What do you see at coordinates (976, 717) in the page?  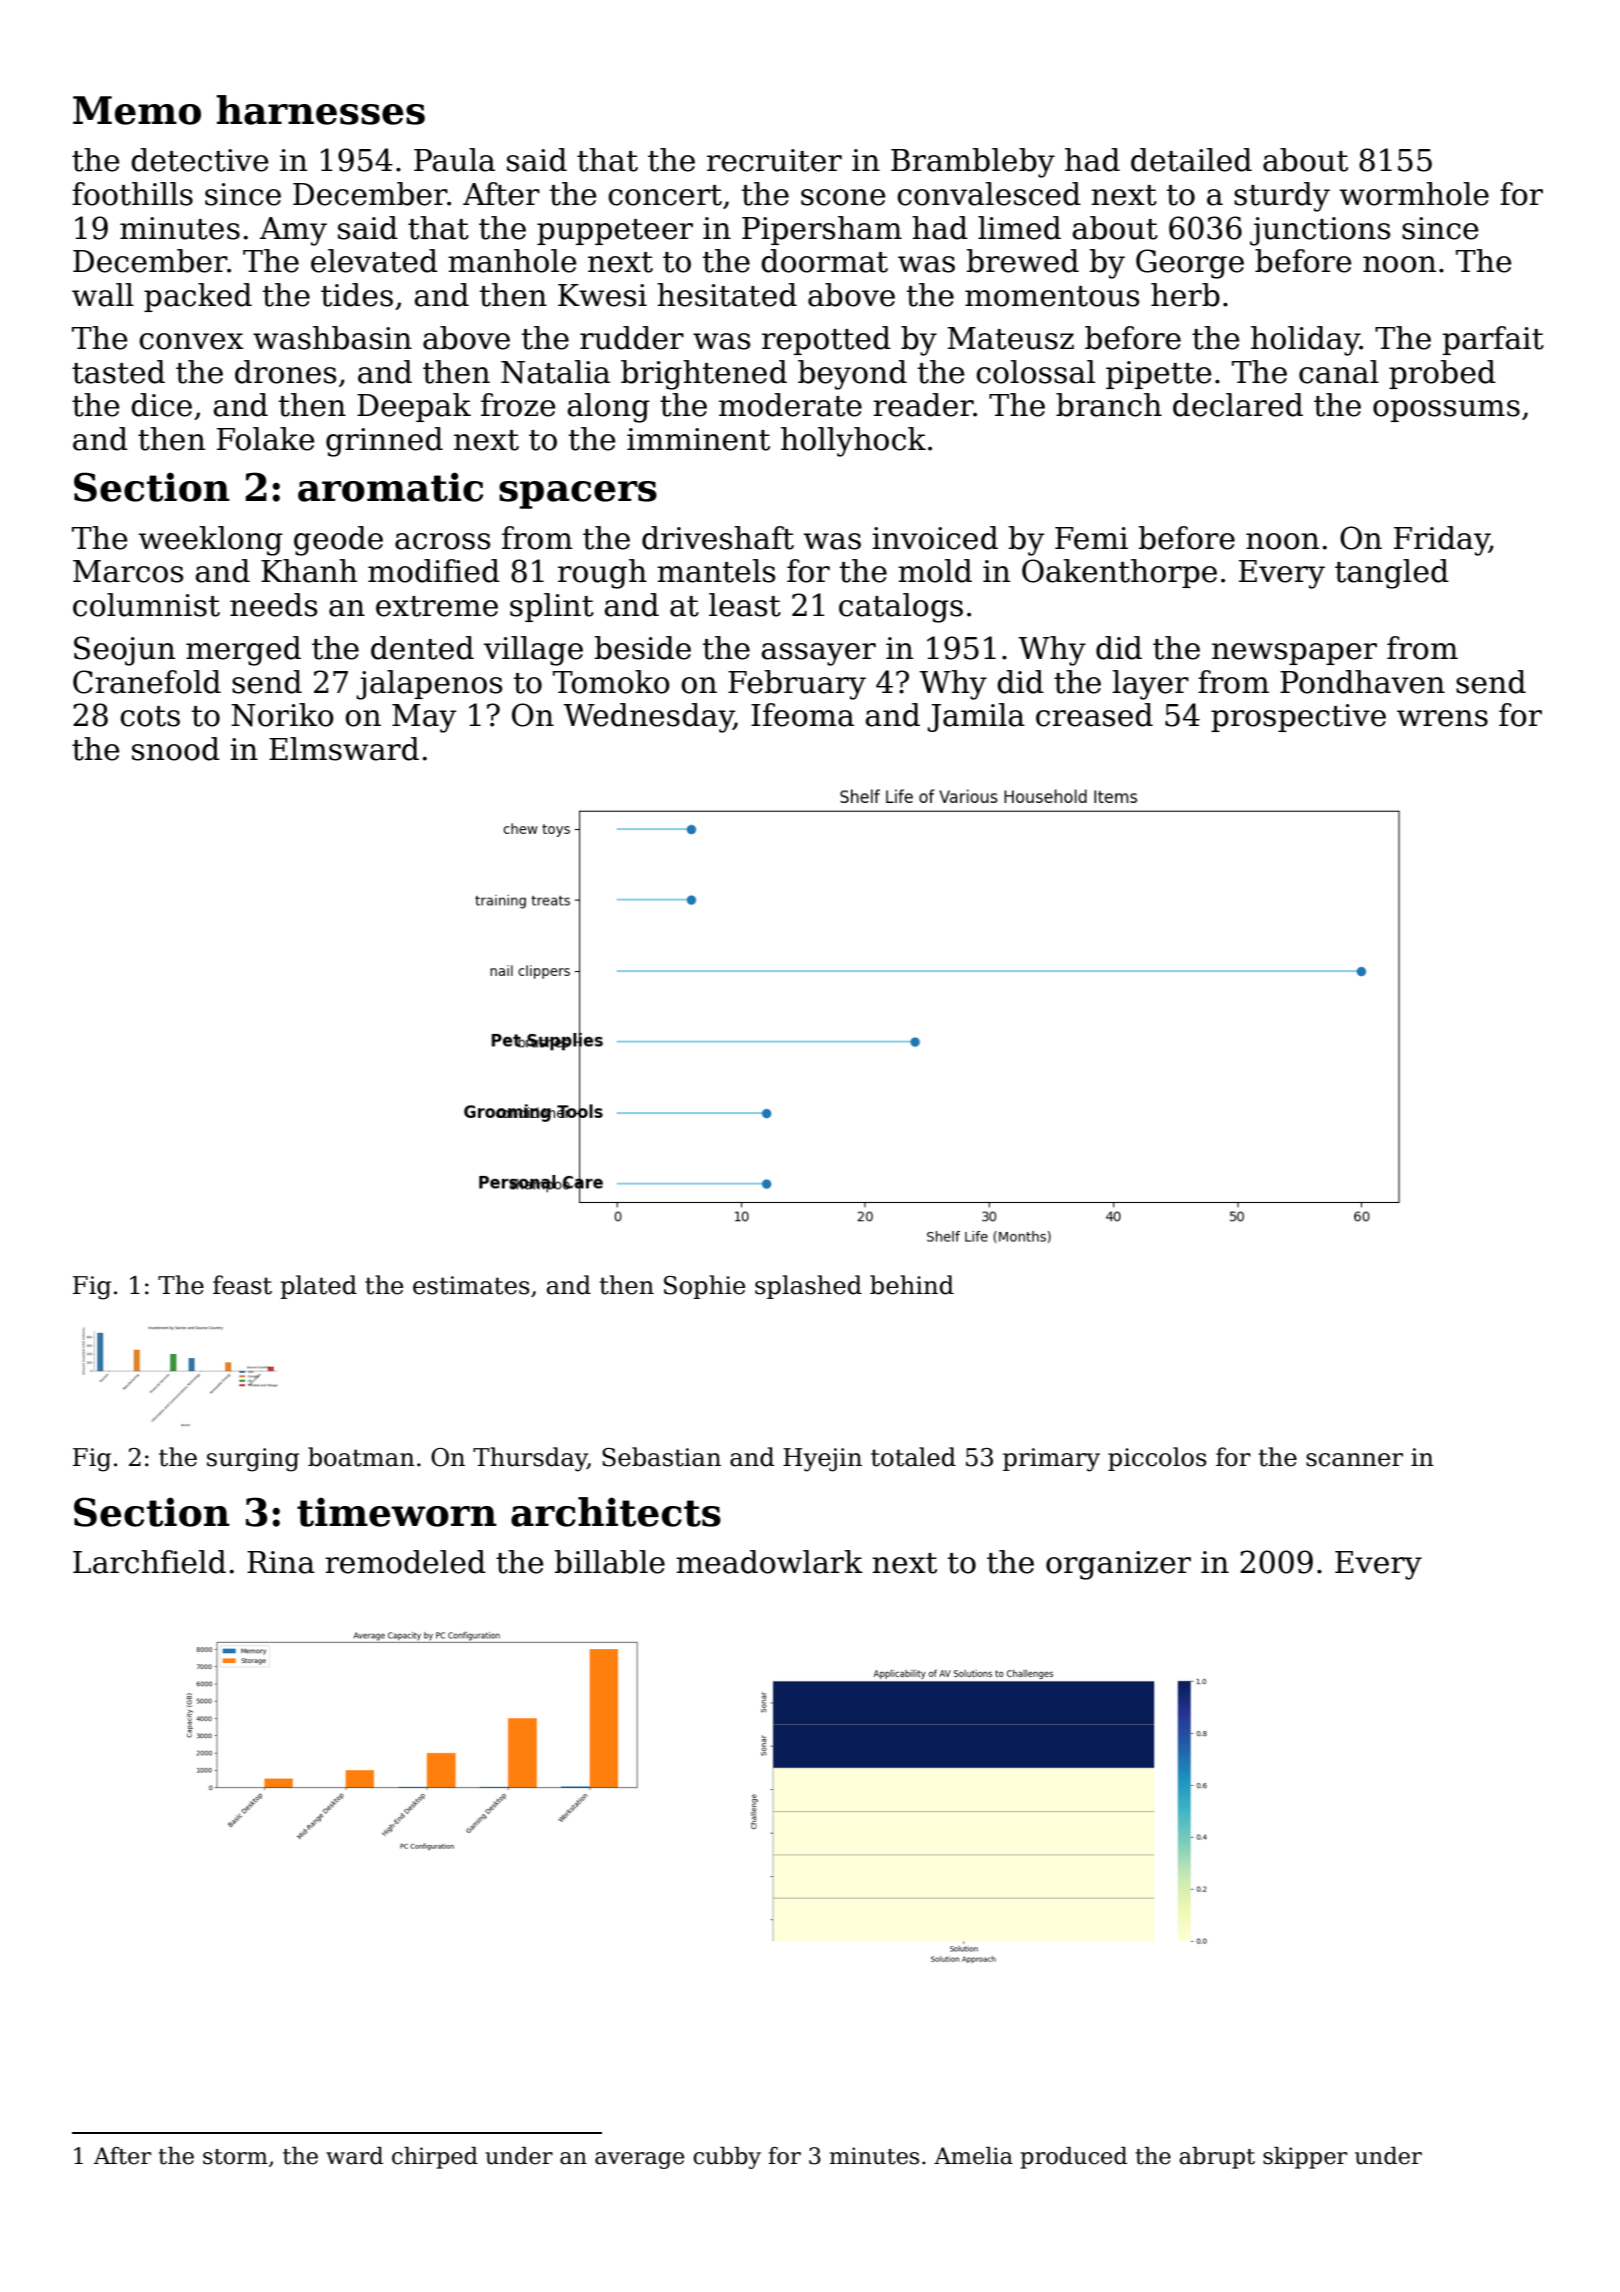 I see `Jamila` at bounding box center [976, 717].
